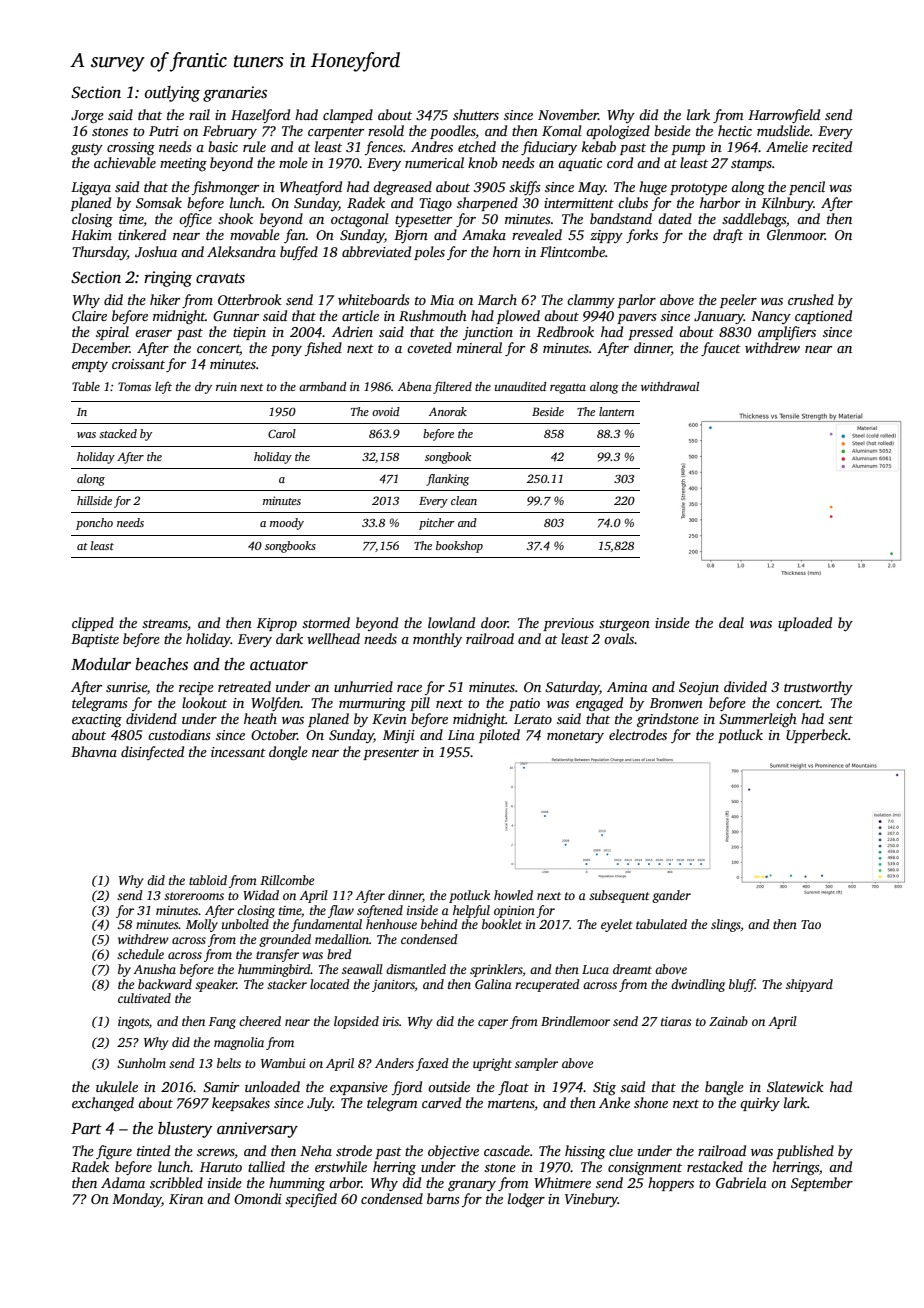 Image resolution: width=924 pixels, height=1308 pixels. I want to click on pressed, so click(650, 333).
